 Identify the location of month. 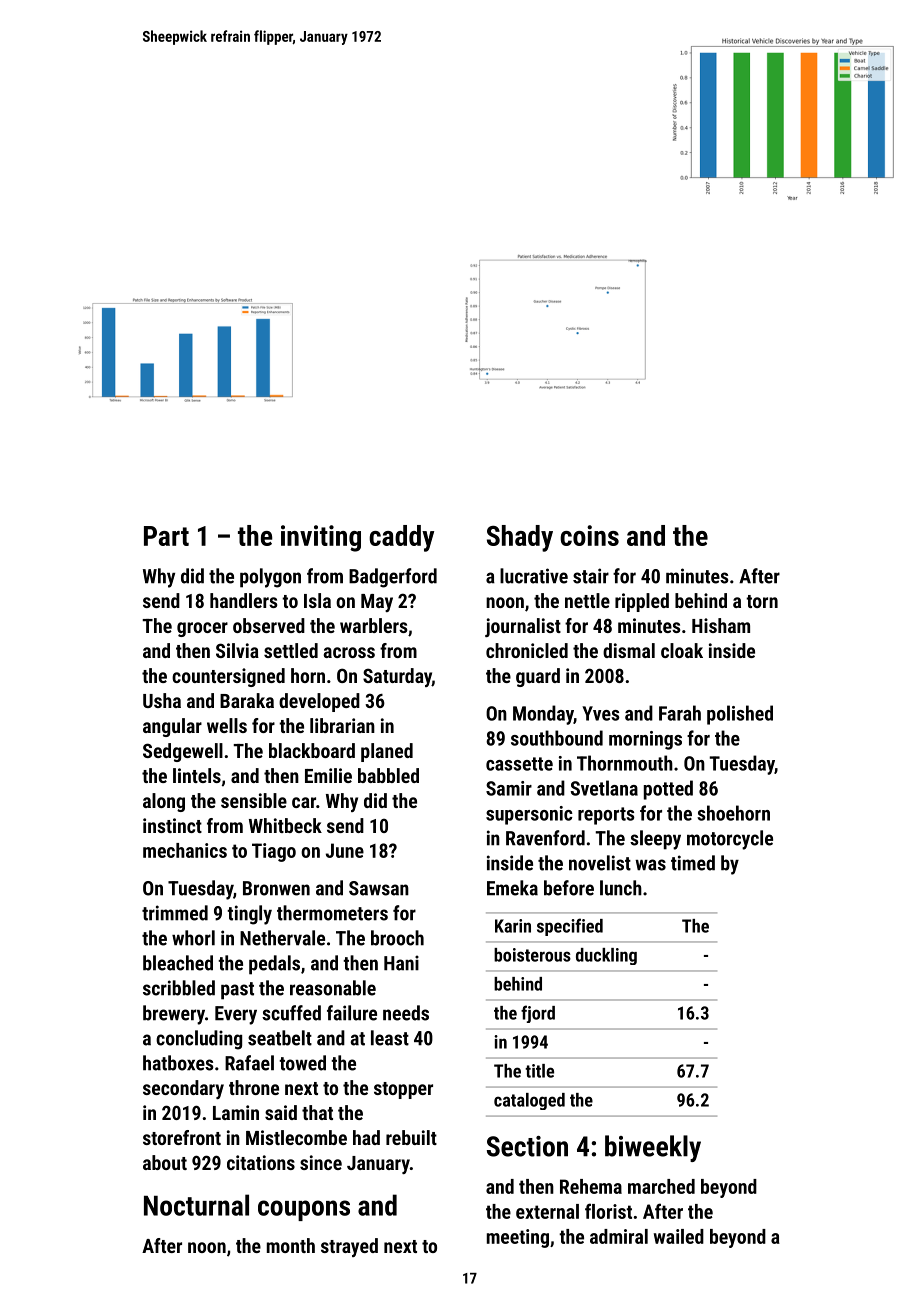
(291, 1245).
